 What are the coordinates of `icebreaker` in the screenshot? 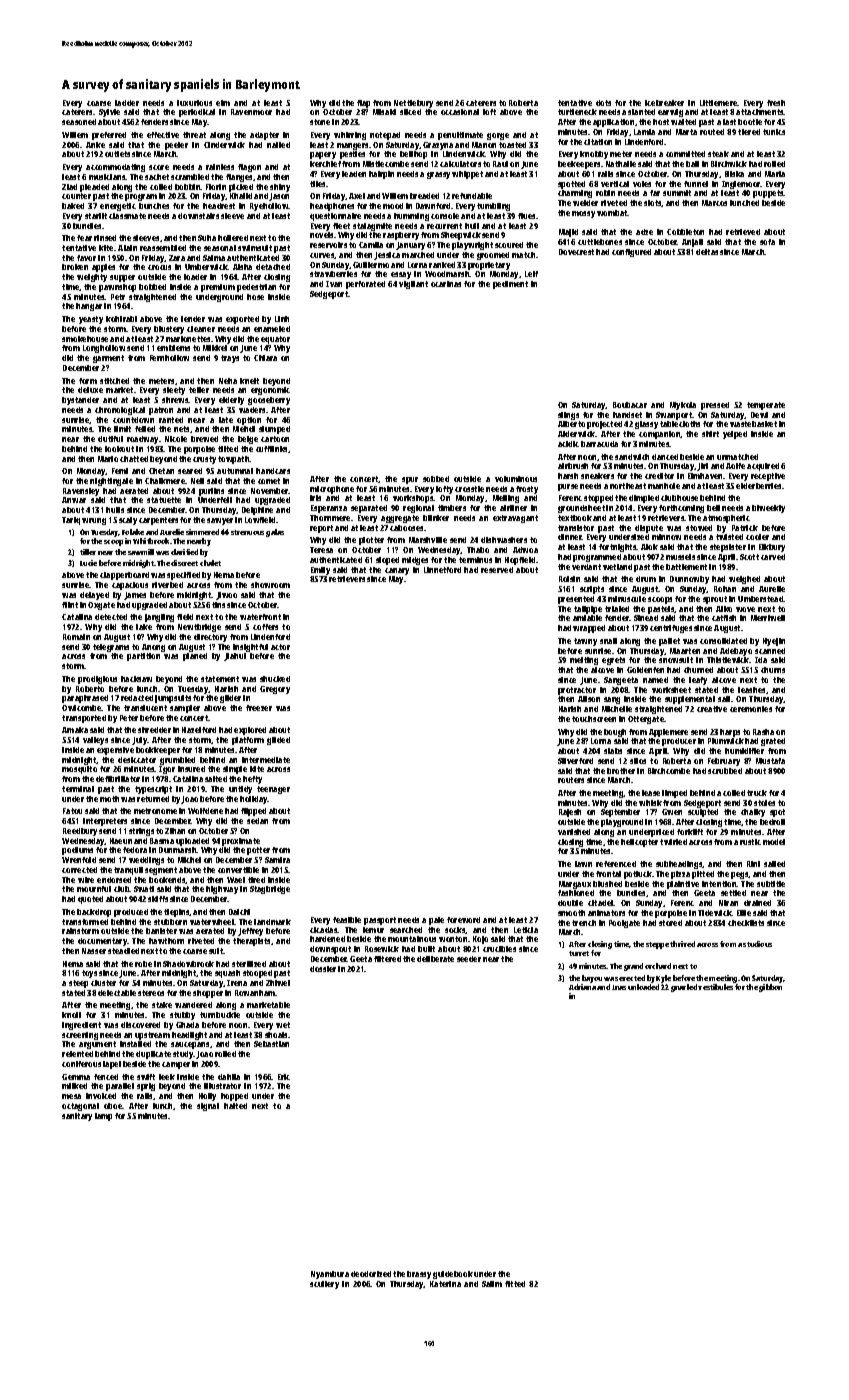 It's located at (664, 103).
